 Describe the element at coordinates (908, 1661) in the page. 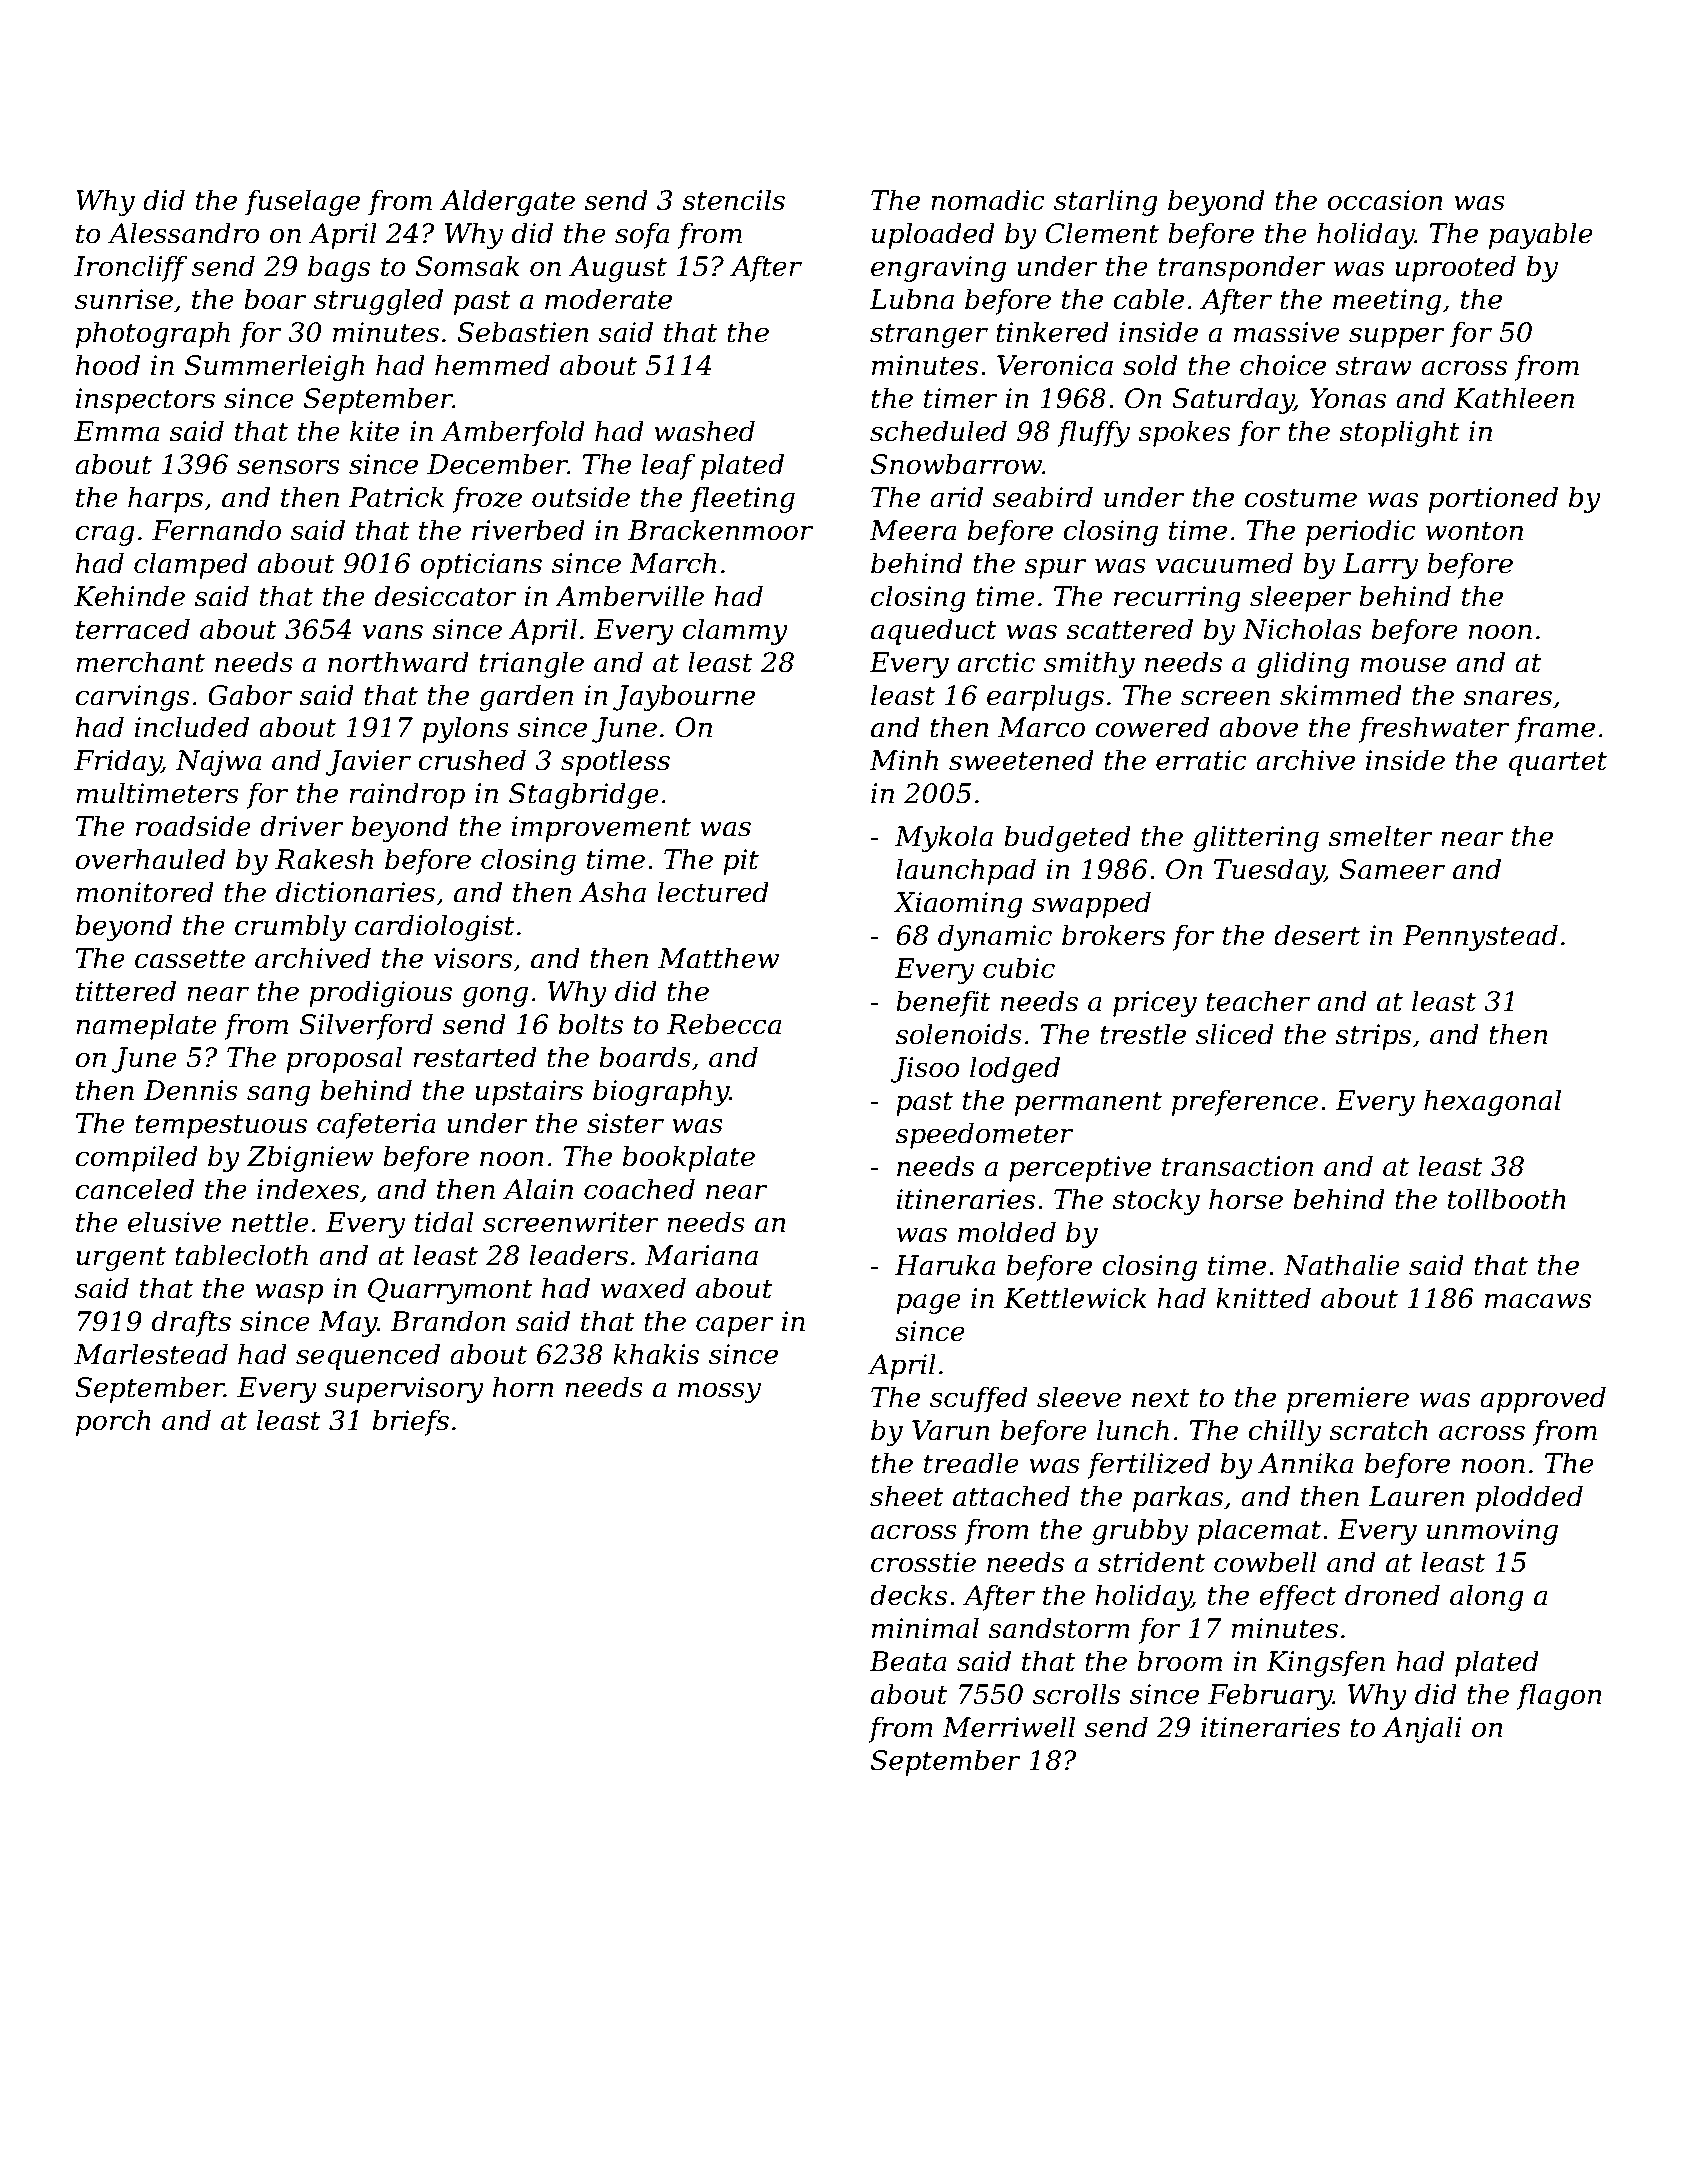

I see `Beata` at that location.
